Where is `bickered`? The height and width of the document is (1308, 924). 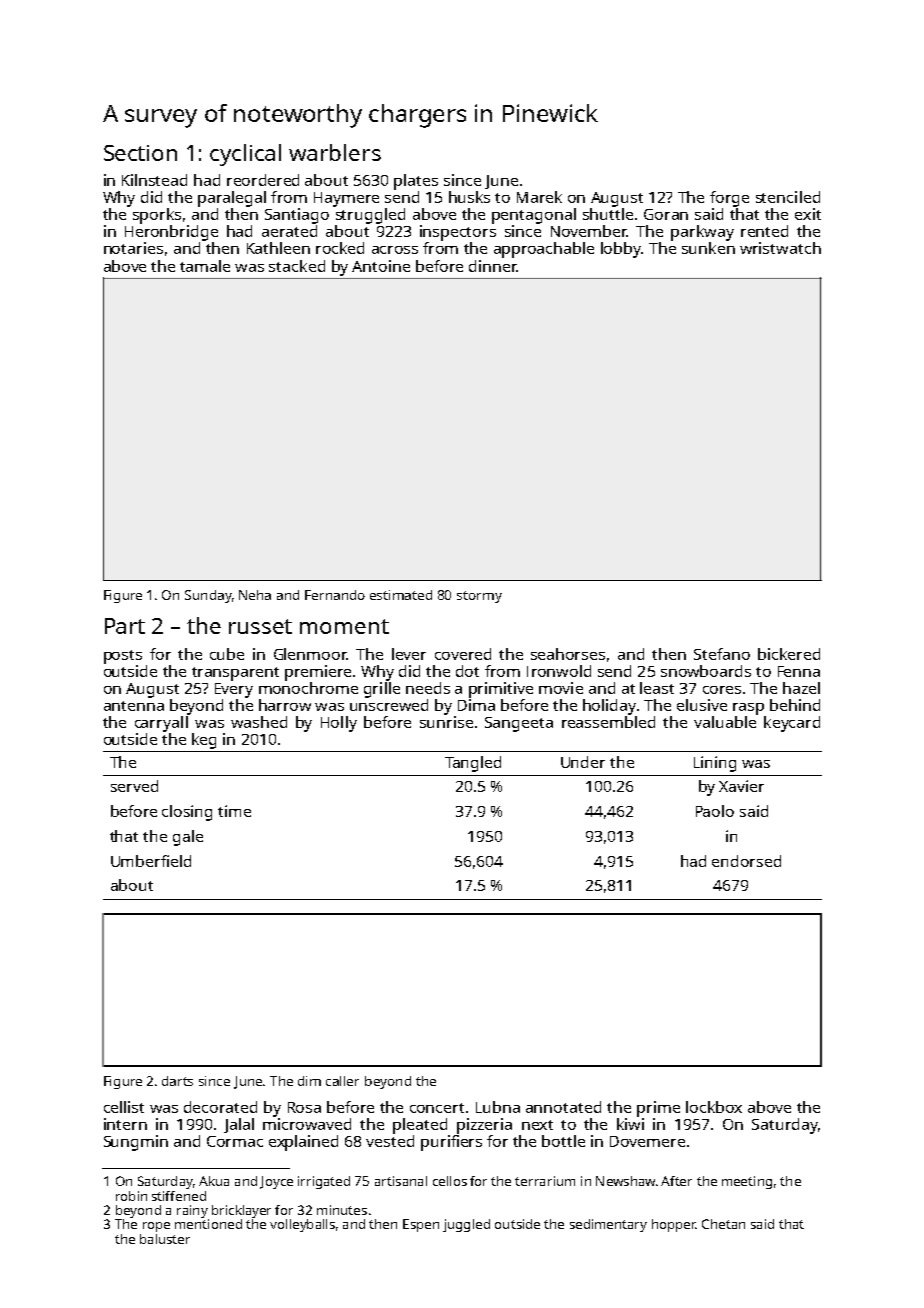 bickered is located at coordinates (789, 654).
